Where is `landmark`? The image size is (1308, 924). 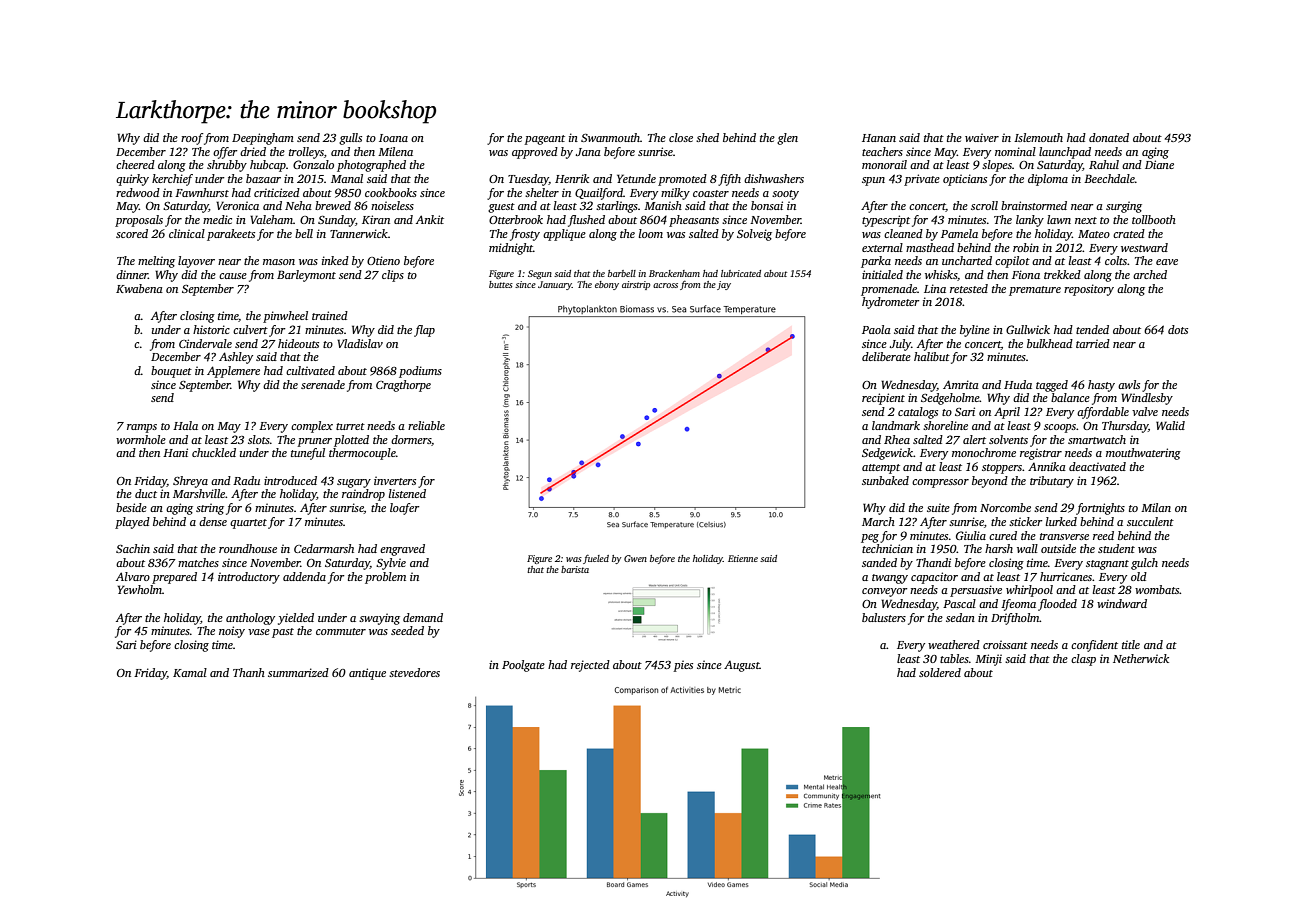
landmark is located at coordinates (896, 425).
